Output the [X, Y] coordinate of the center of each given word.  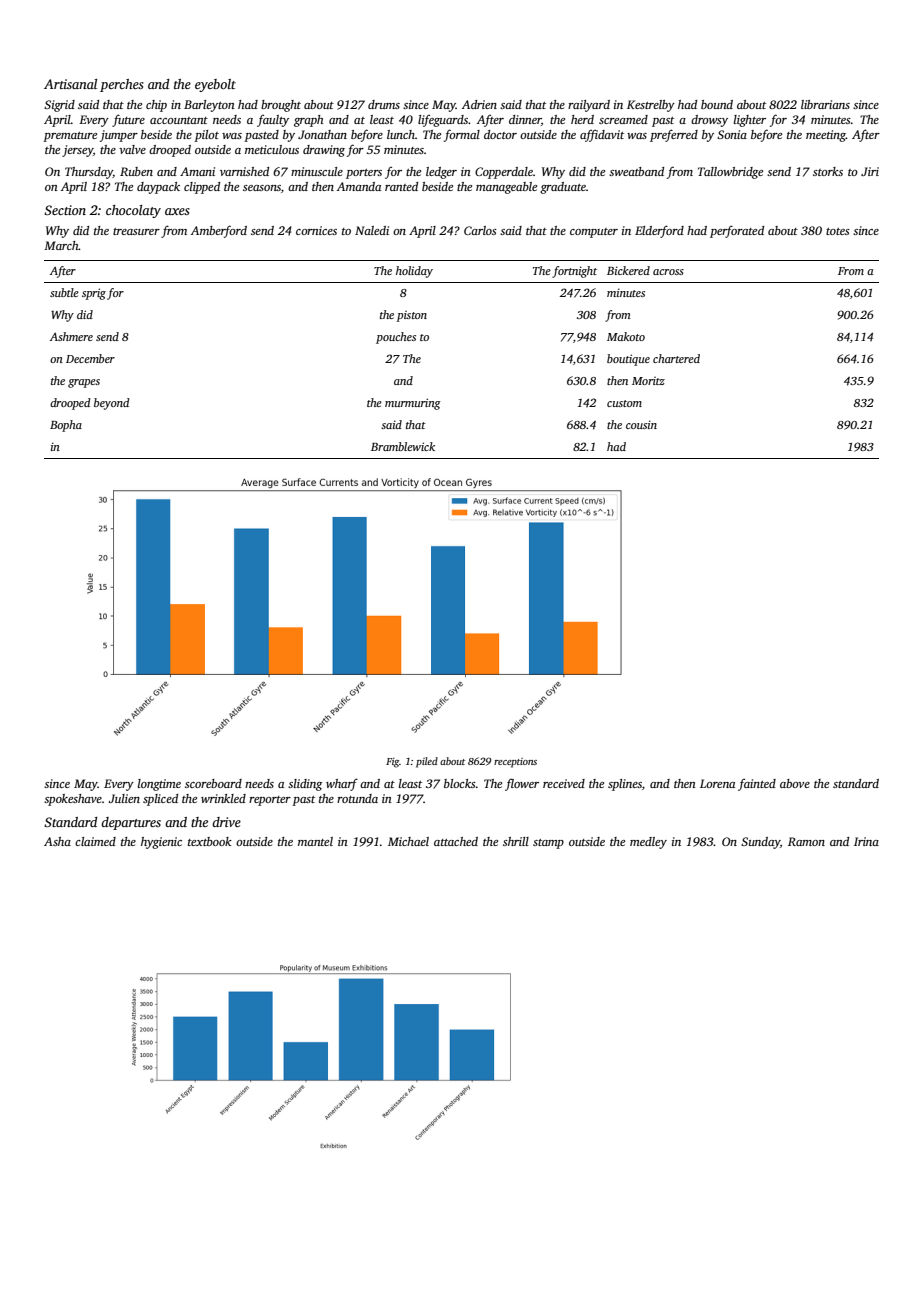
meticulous [272, 149]
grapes [84, 383]
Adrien [479, 104]
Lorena [717, 783]
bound [717, 104]
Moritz [648, 381]
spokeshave [73, 800]
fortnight [574, 272]
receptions [515, 763]
